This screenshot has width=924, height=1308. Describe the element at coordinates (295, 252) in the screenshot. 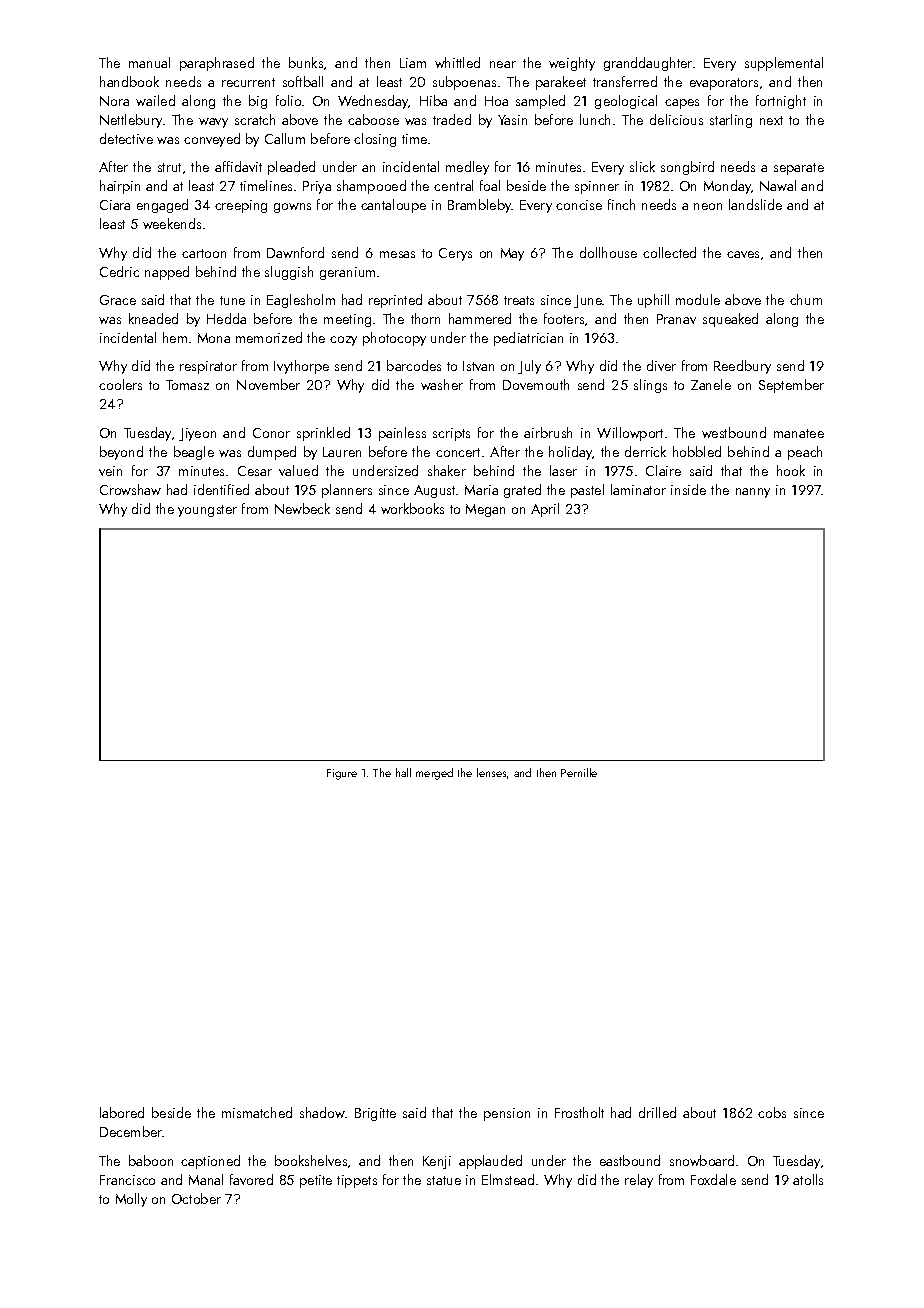

I see `Dawnford` at that location.
